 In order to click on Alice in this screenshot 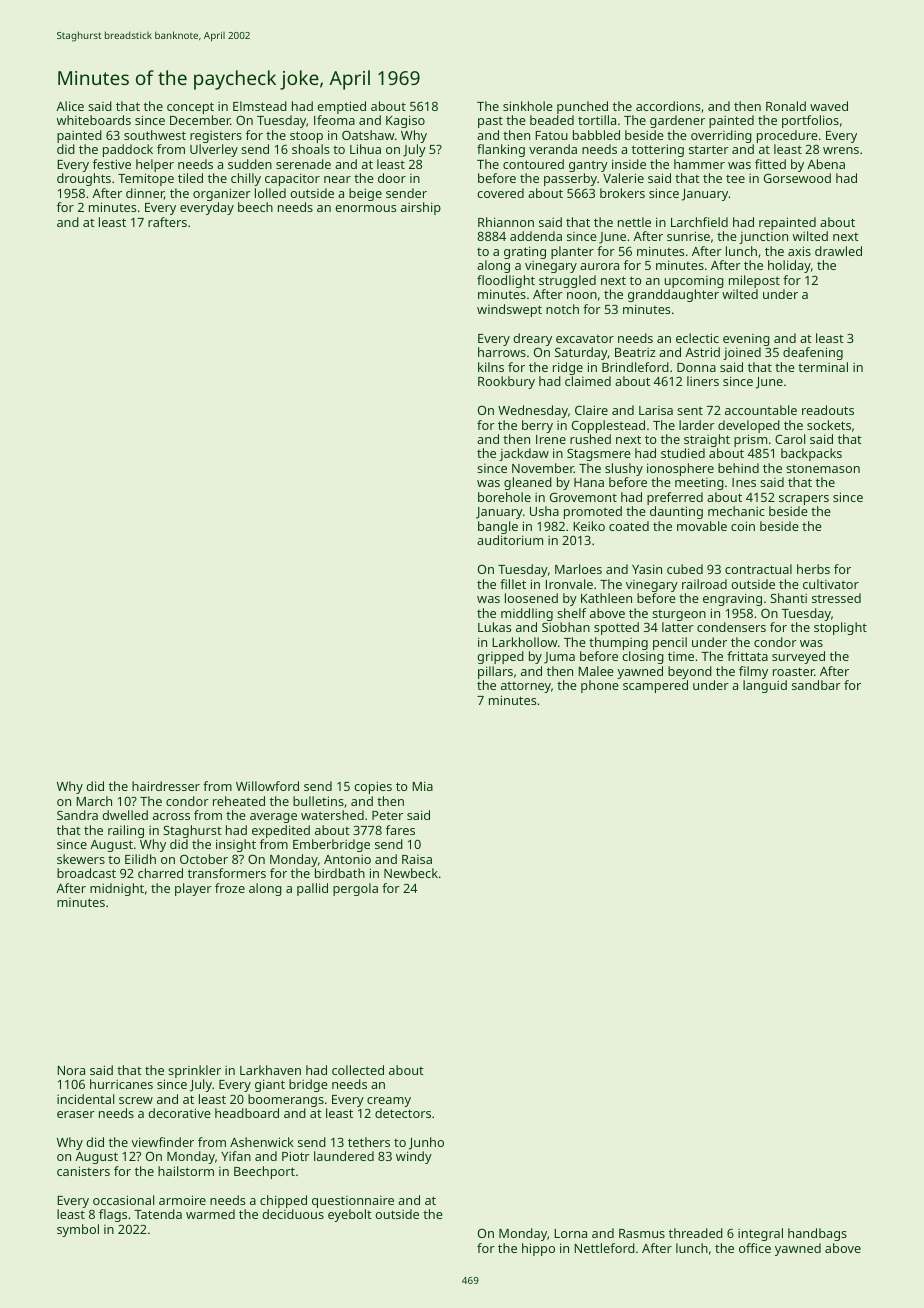, I will do `click(70, 106)`.
